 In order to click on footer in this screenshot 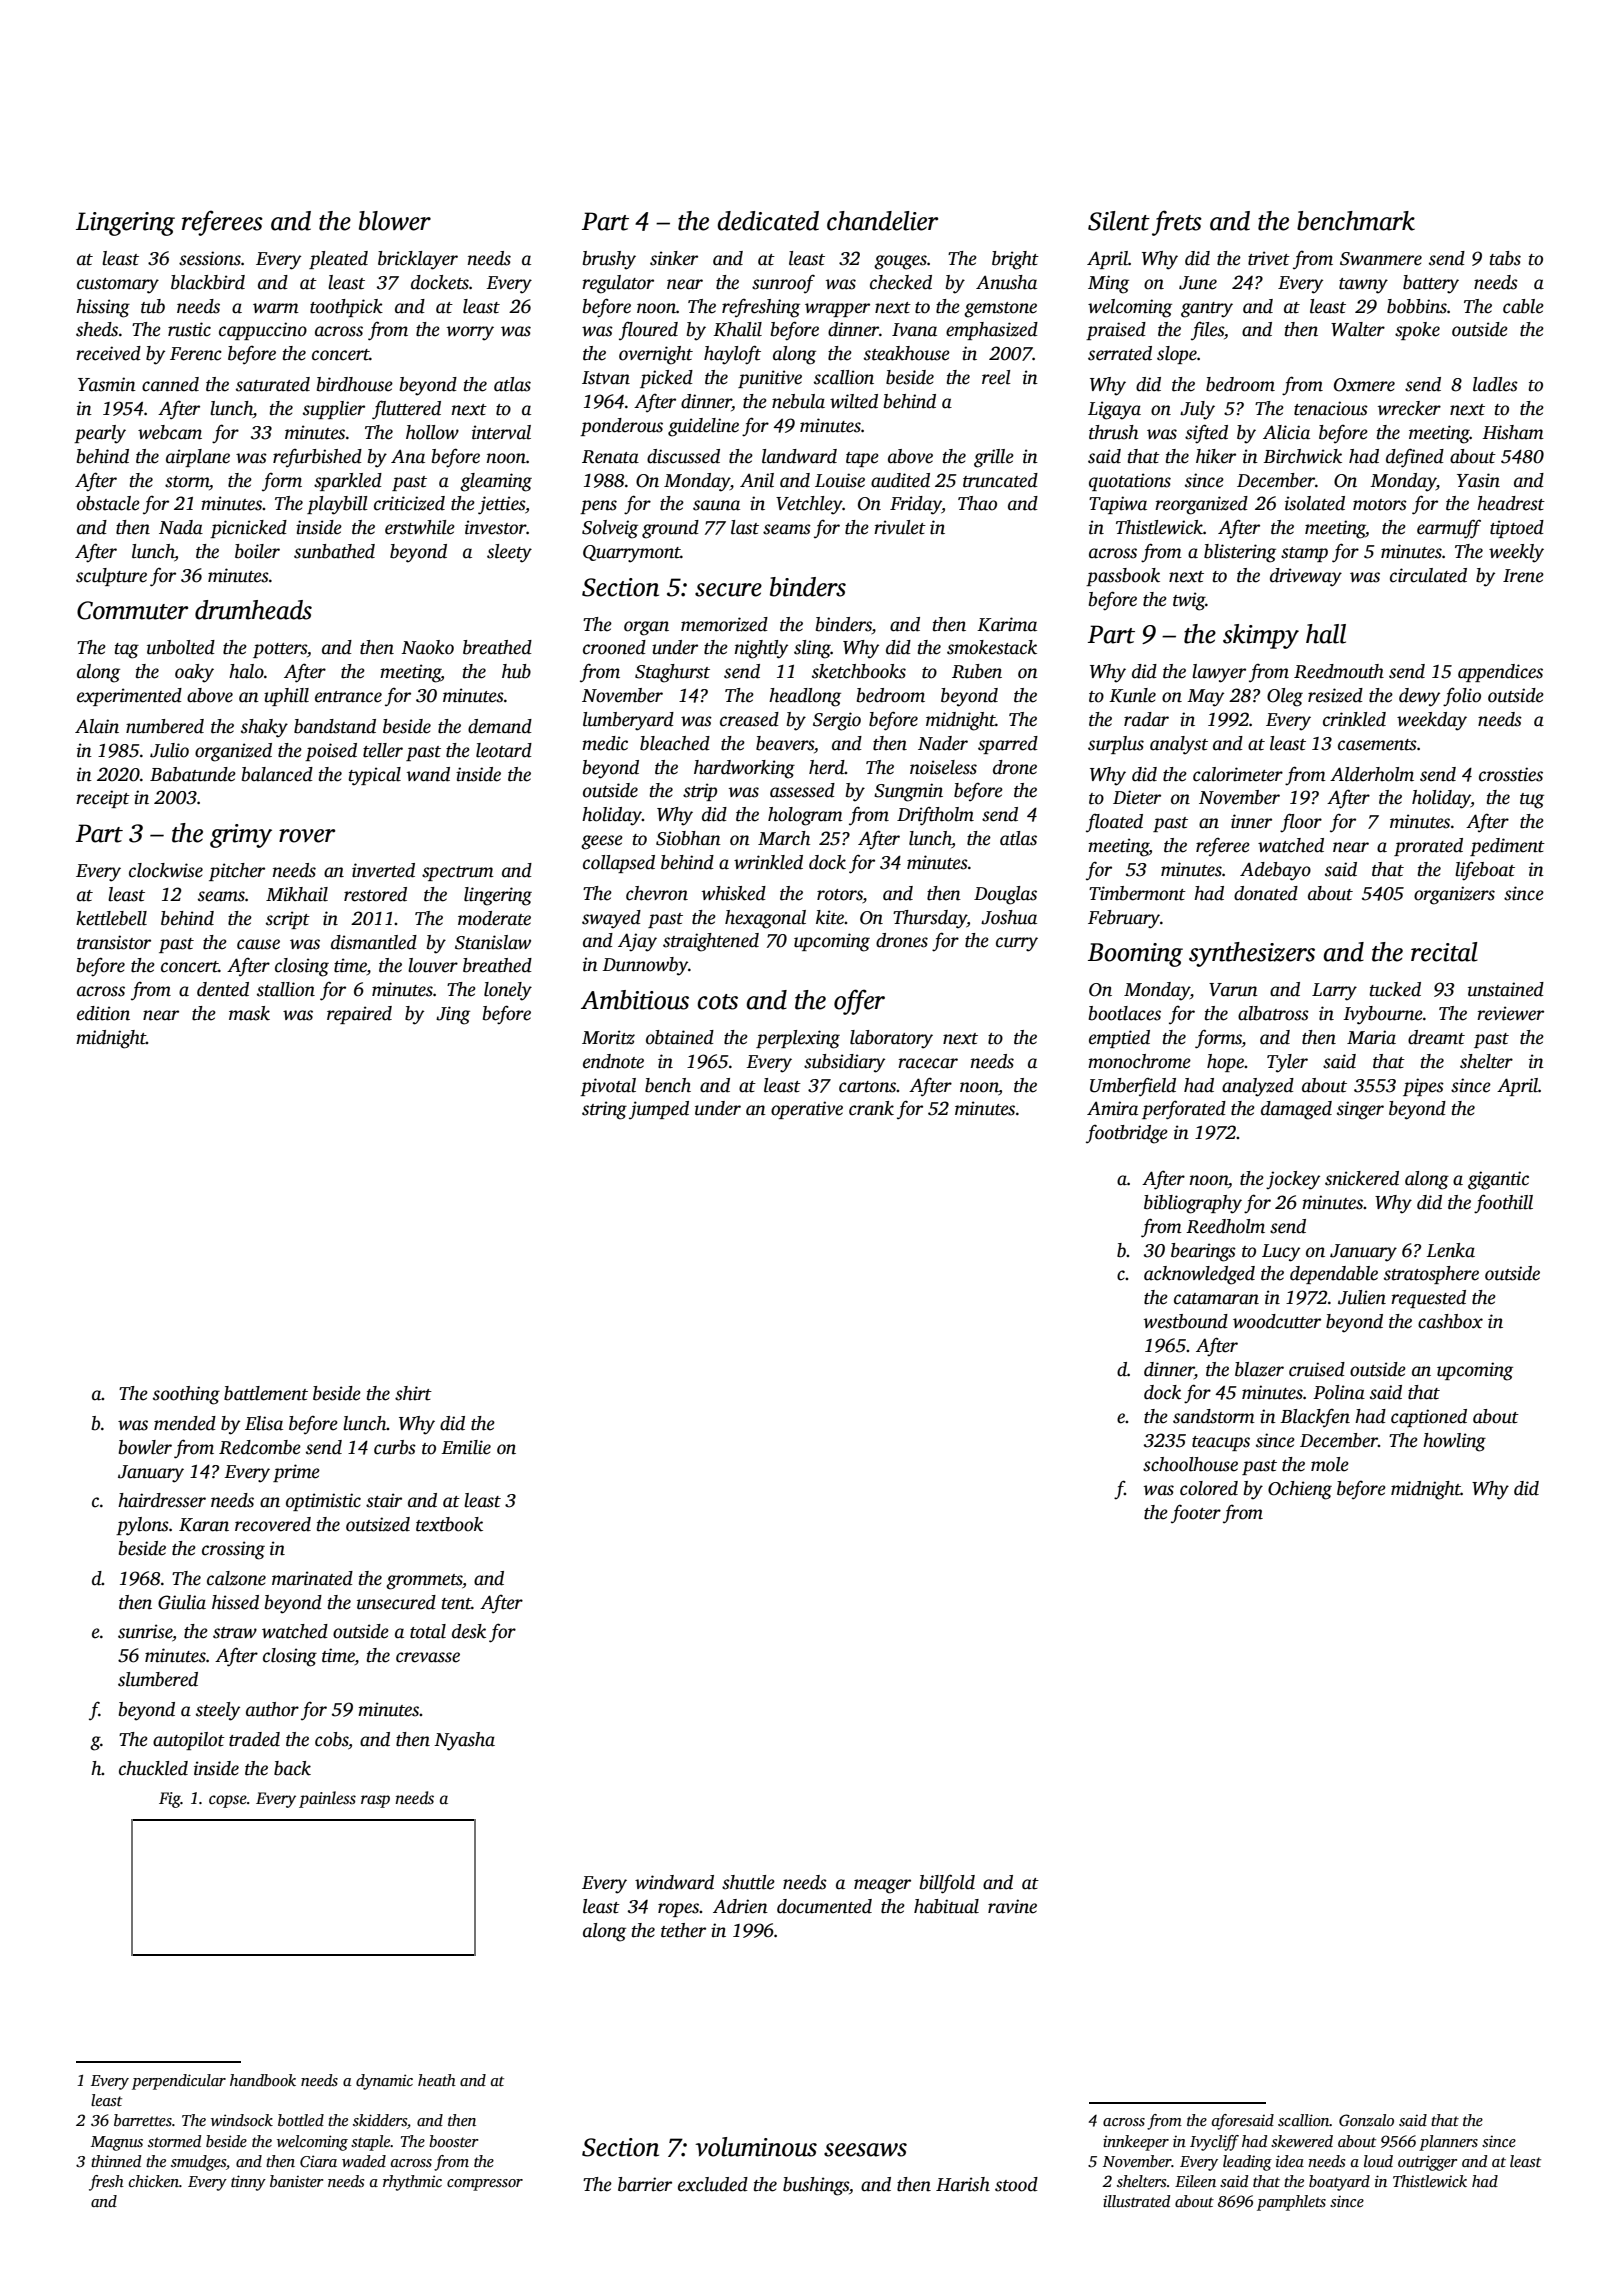, I will do `click(1196, 1514)`.
